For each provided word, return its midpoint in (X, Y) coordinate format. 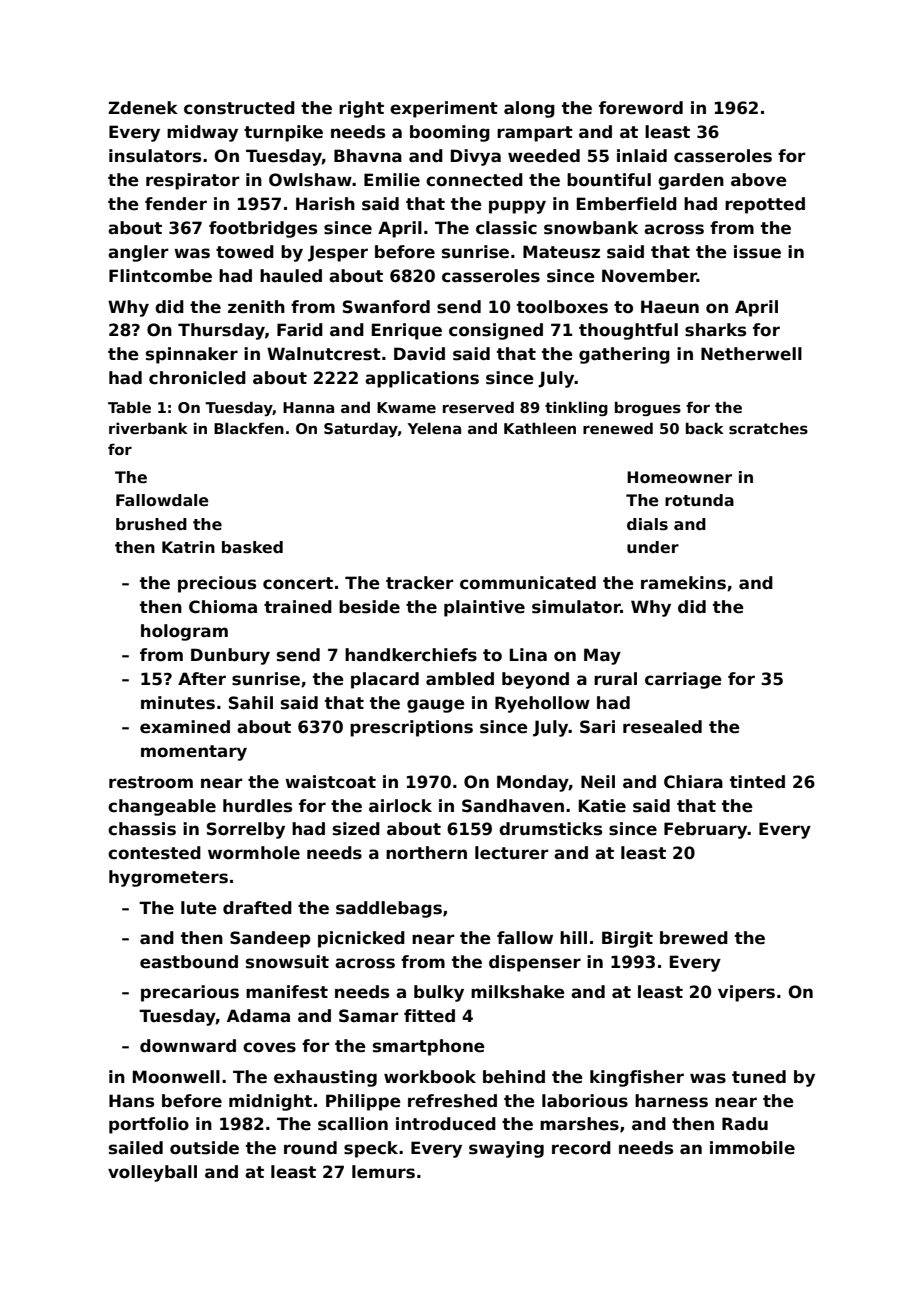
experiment (444, 109)
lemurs (383, 1172)
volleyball (152, 1173)
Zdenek (143, 108)
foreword (641, 108)
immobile (752, 1148)
